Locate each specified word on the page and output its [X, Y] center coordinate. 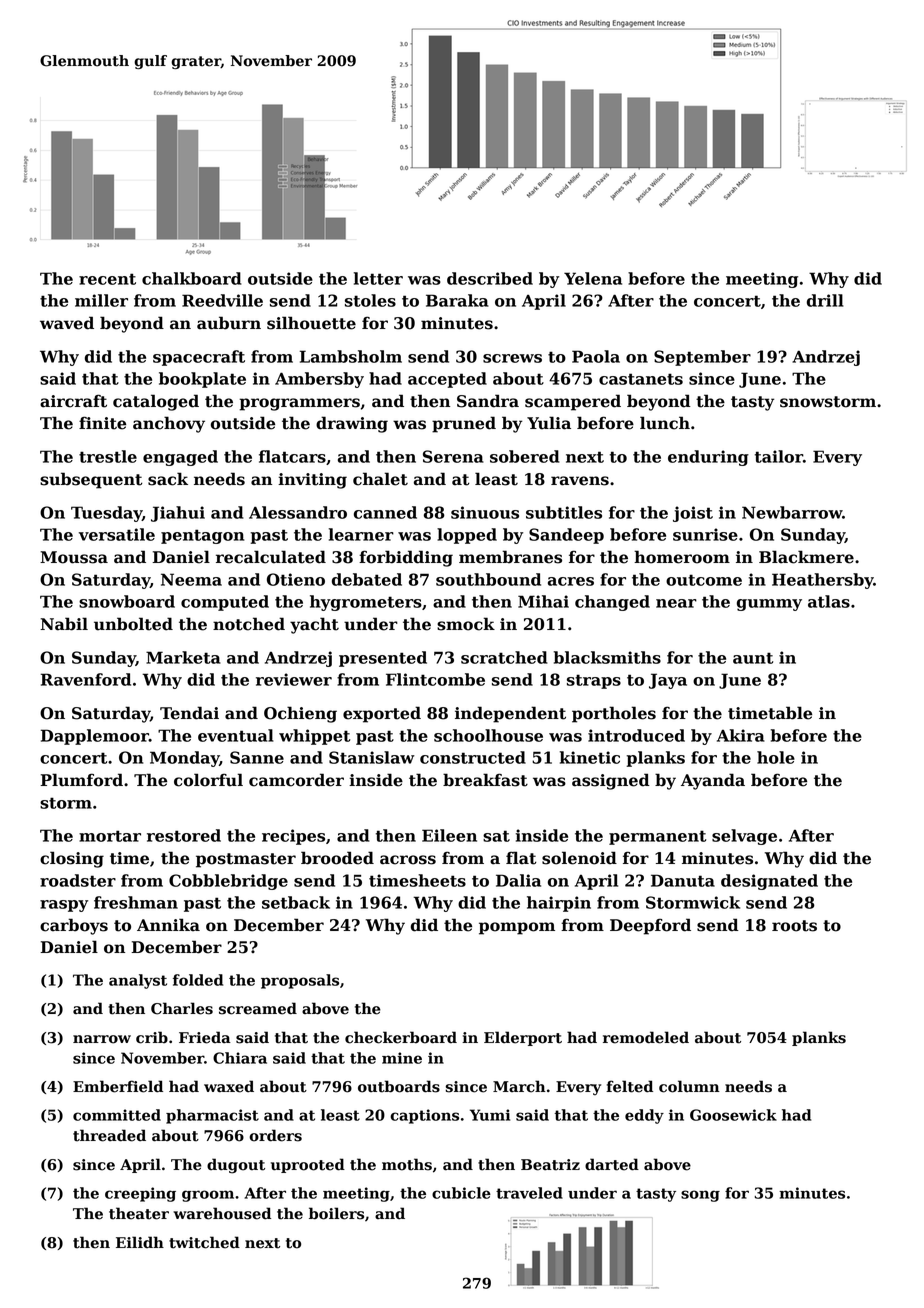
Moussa [74, 557]
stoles [370, 300]
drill [825, 300]
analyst [138, 981]
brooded [337, 858]
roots [794, 926]
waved [67, 323]
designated [769, 882]
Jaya [668, 681]
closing [72, 859]
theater [139, 1213]
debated [367, 579]
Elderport [523, 1038]
